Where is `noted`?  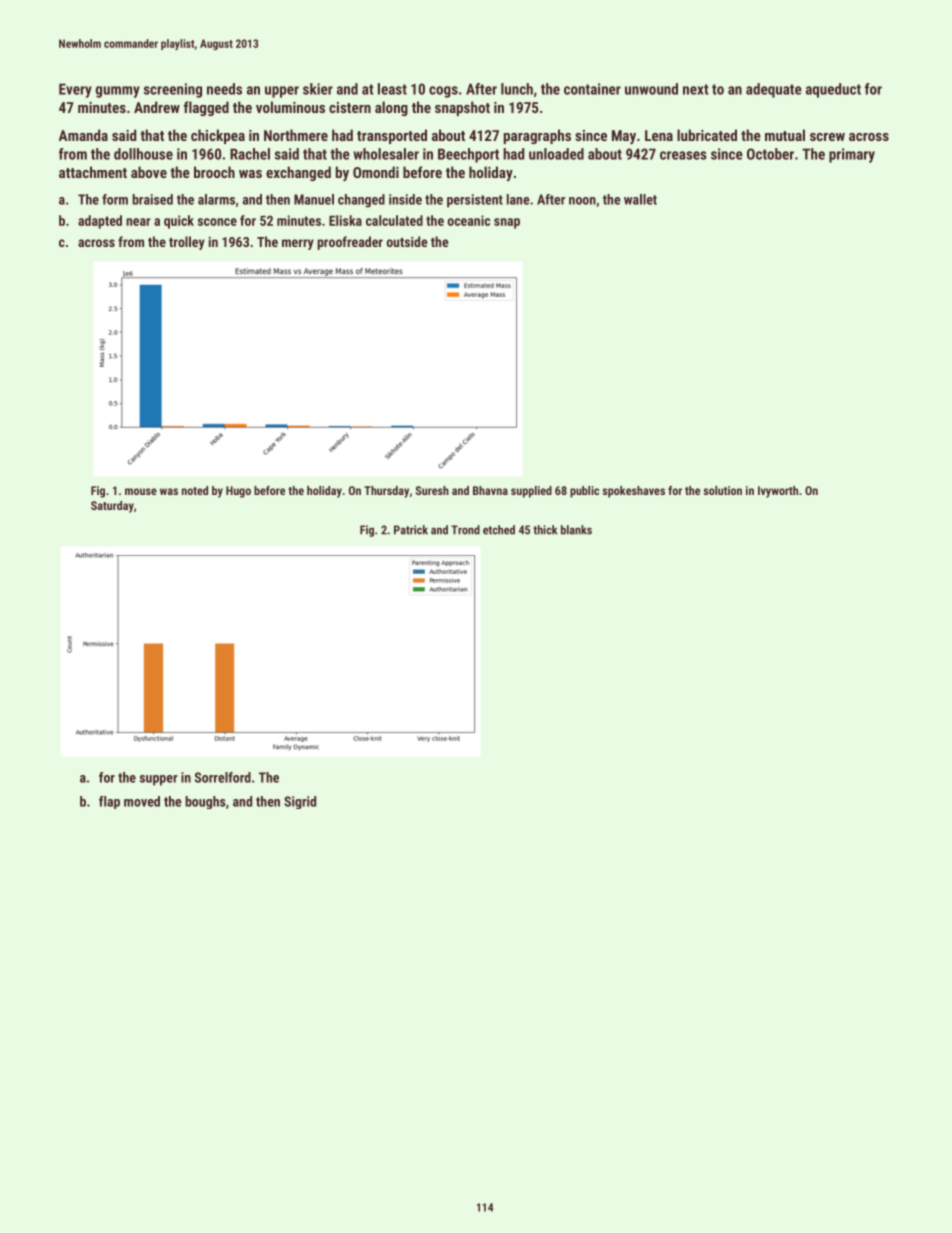 noted is located at coordinates (195, 490).
